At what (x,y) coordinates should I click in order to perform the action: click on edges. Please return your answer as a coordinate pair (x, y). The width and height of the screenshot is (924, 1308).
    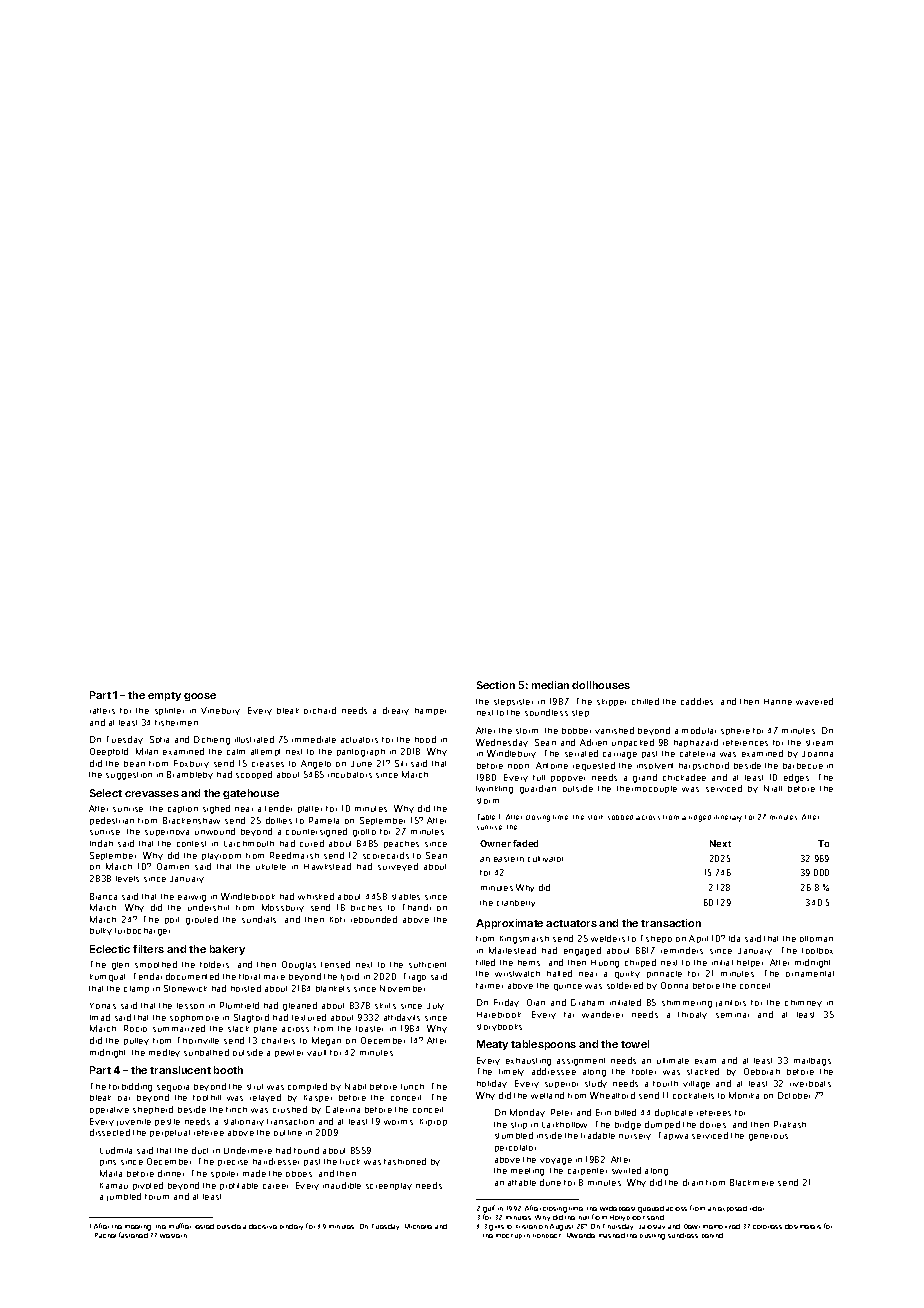
    Looking at the image, I should click on (796, 778).
